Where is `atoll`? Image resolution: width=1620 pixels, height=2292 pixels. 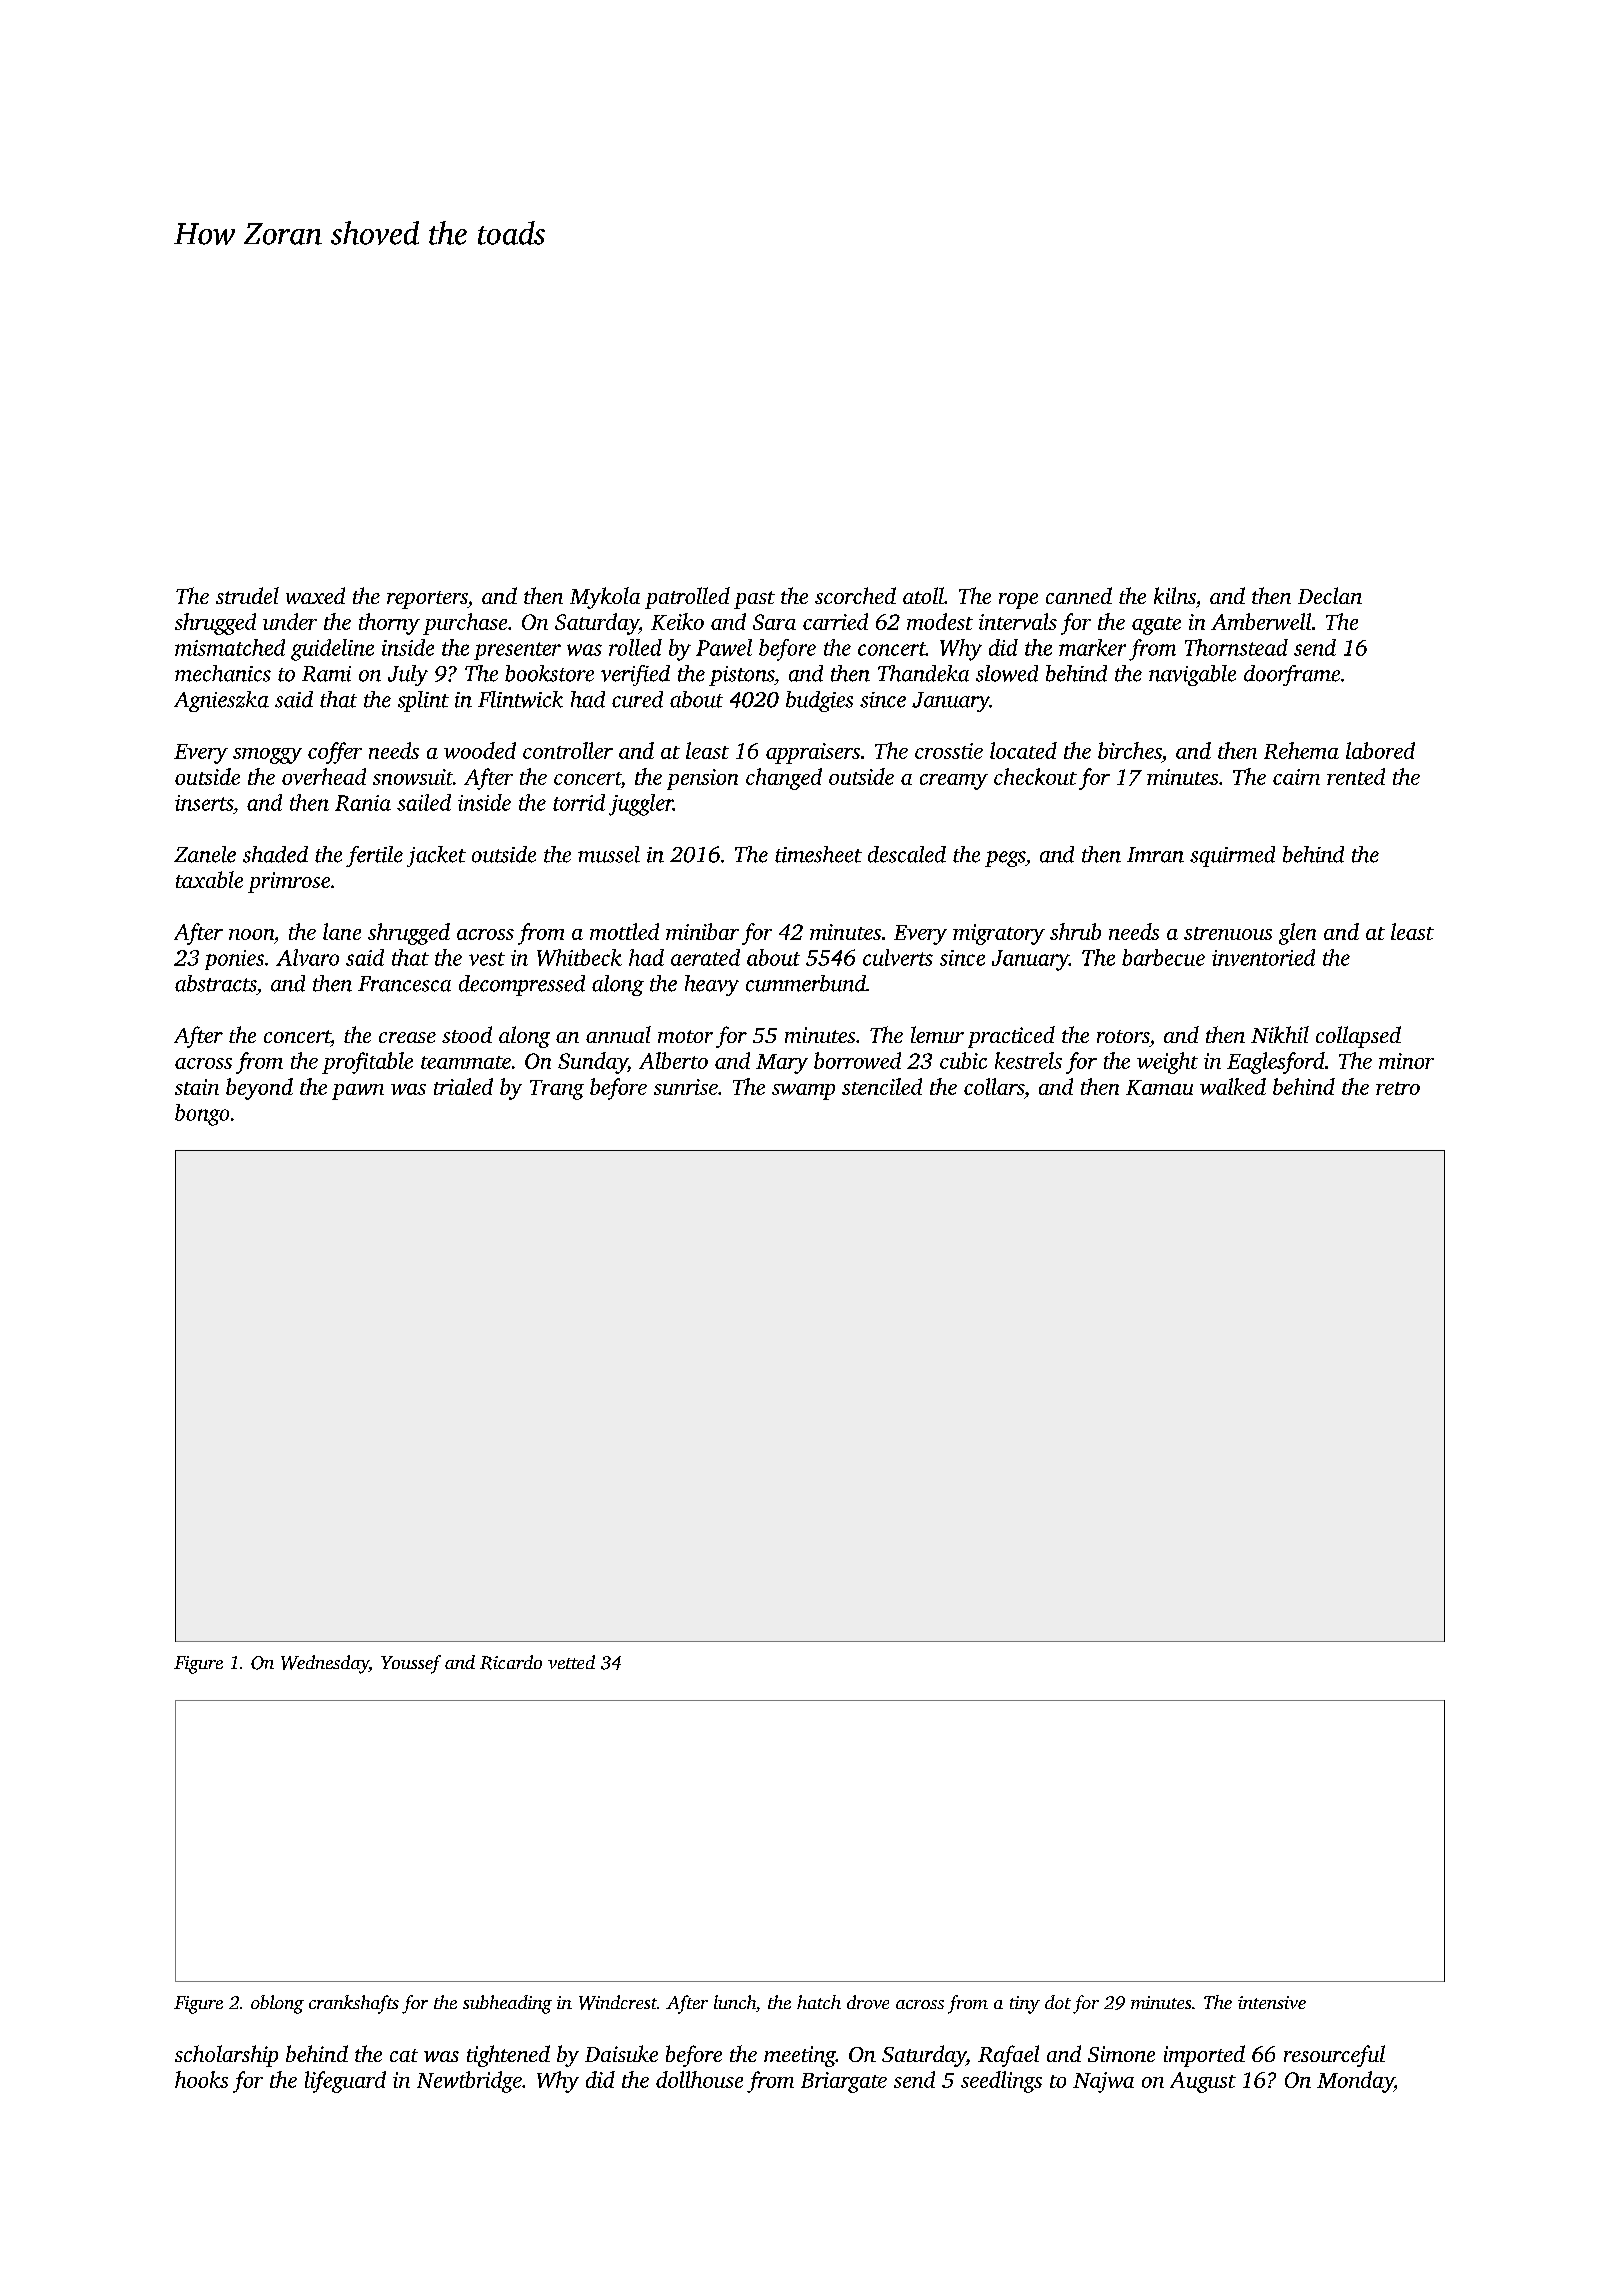 atoll is located at coordinates (923, 595).
